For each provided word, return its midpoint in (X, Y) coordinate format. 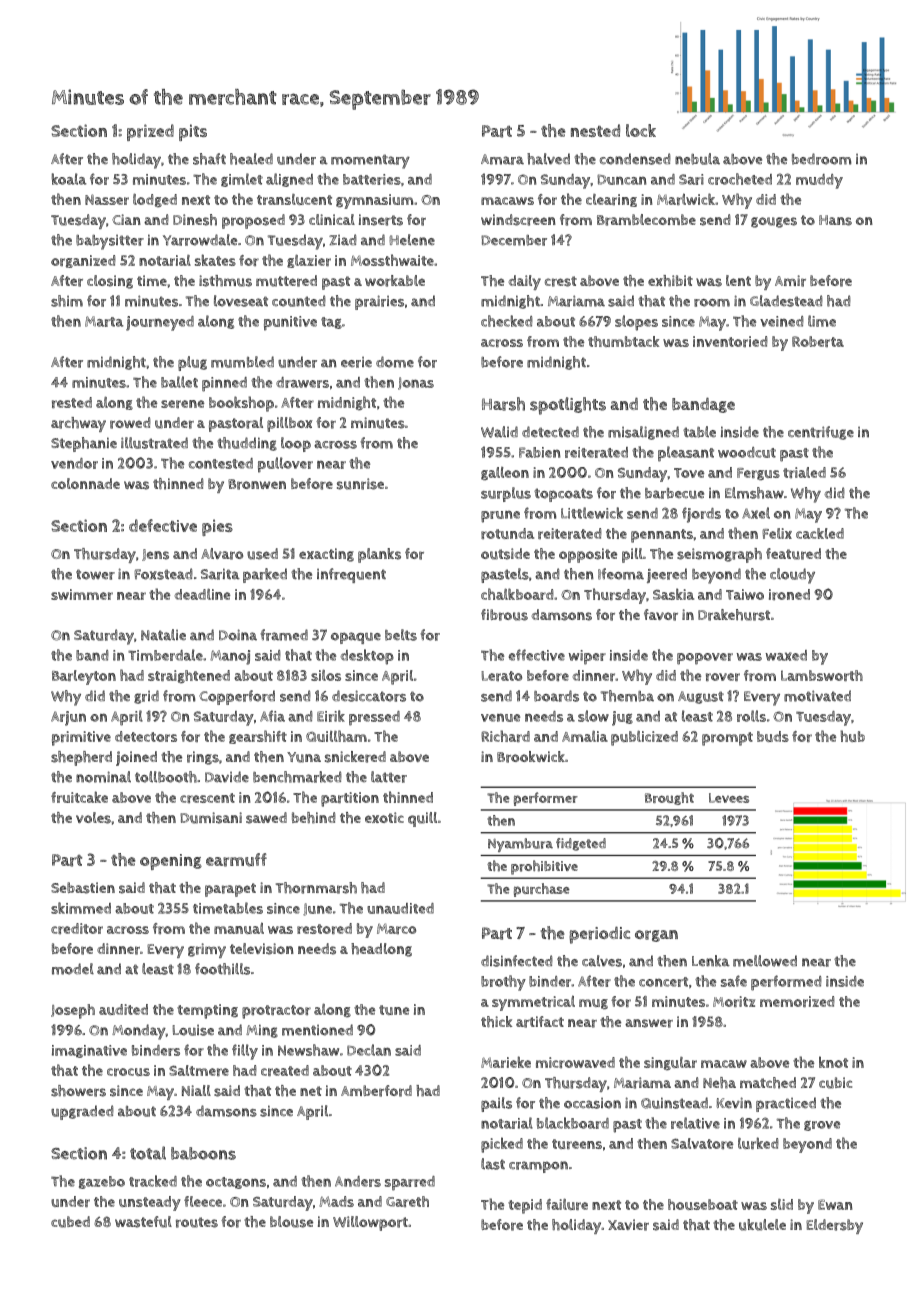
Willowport (370, 1223)
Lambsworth (822, 675)
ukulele (762, 1225)
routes (197, 1222)
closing (110, 282)
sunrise (360, 484)
